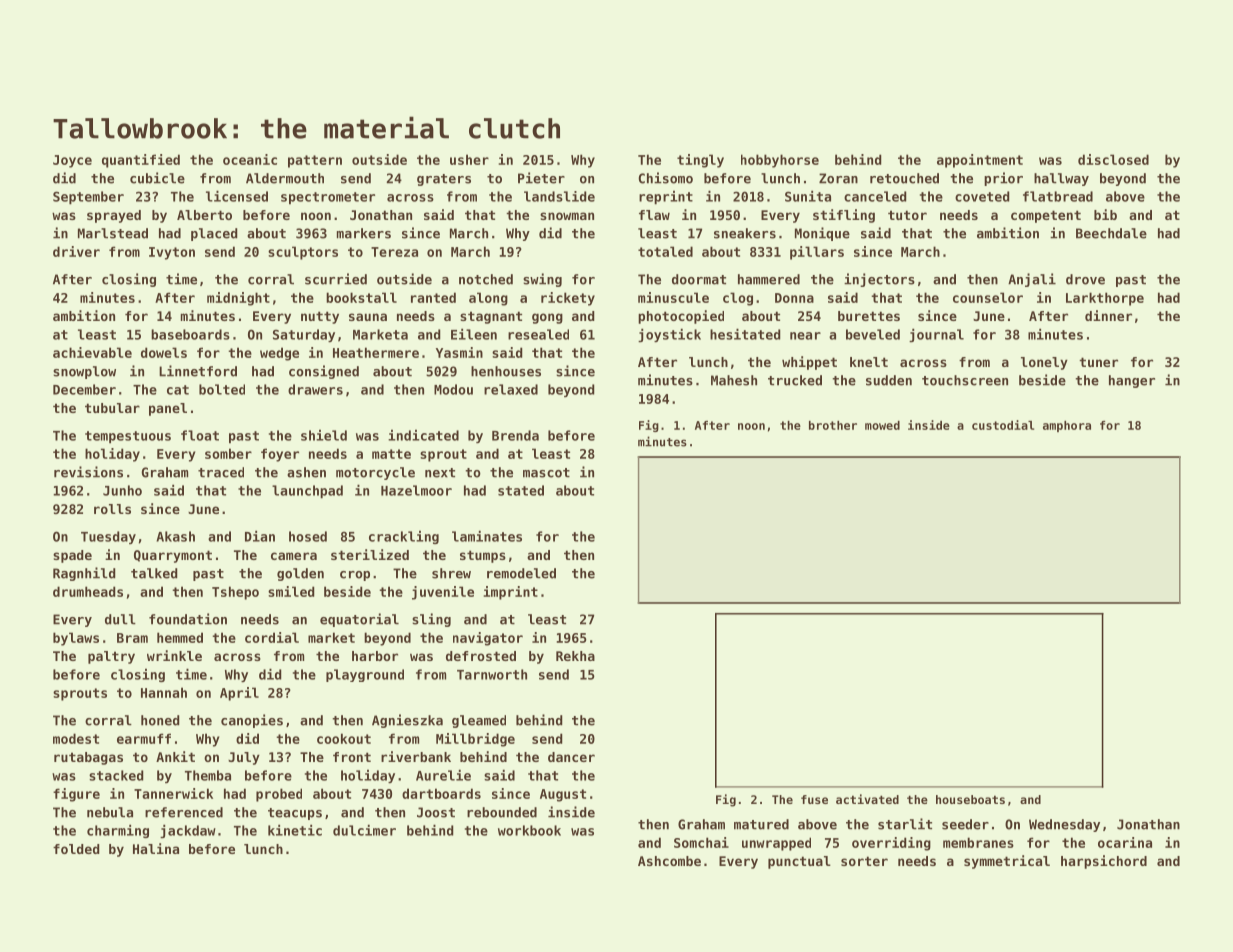 The image size is (1233, 952). I want to click on Halina, so click(156, 848).
